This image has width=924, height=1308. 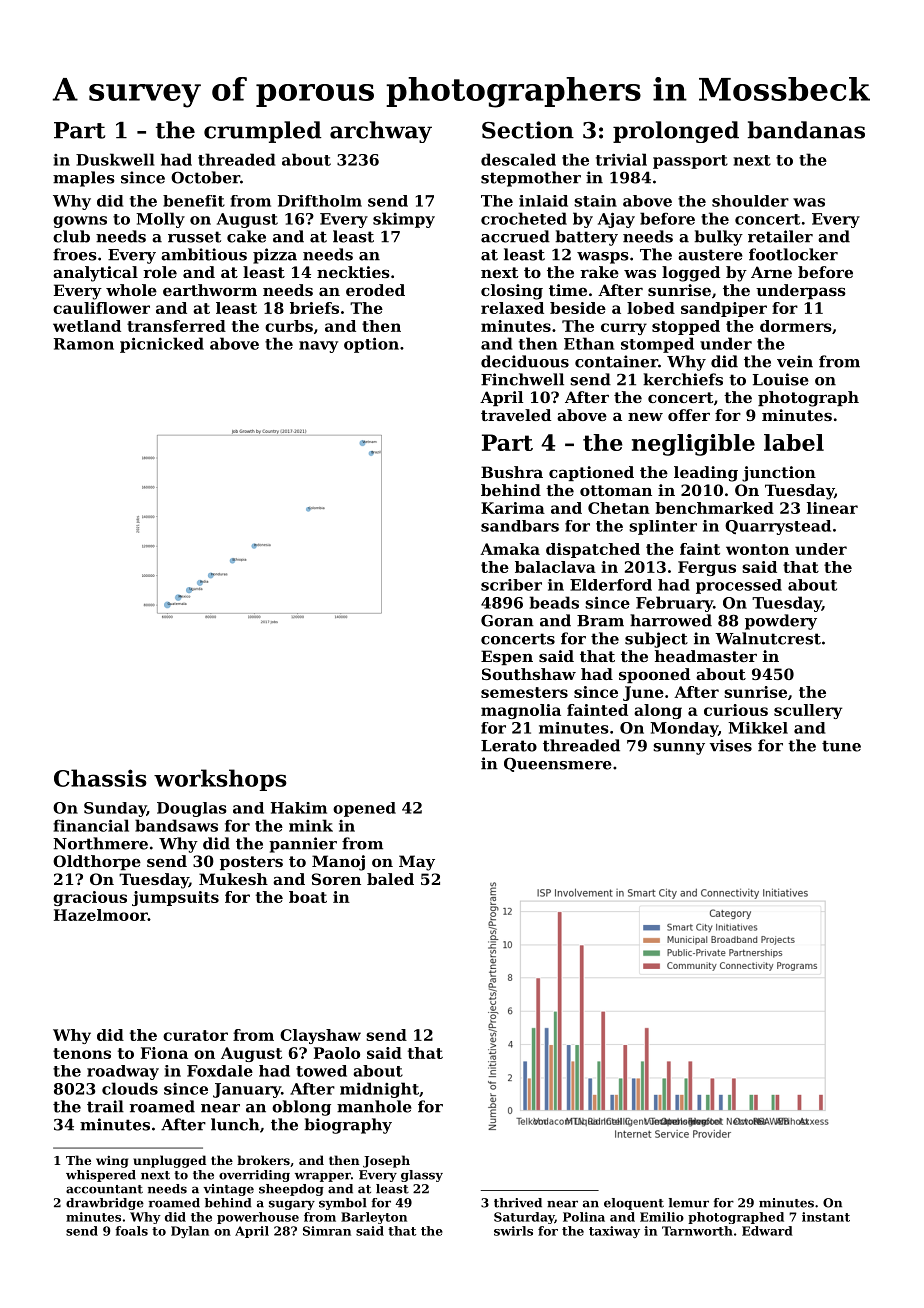 What do you see at coordinates (515, 236) in the image?
I see `accrued` at bounding box center [515, 236].
